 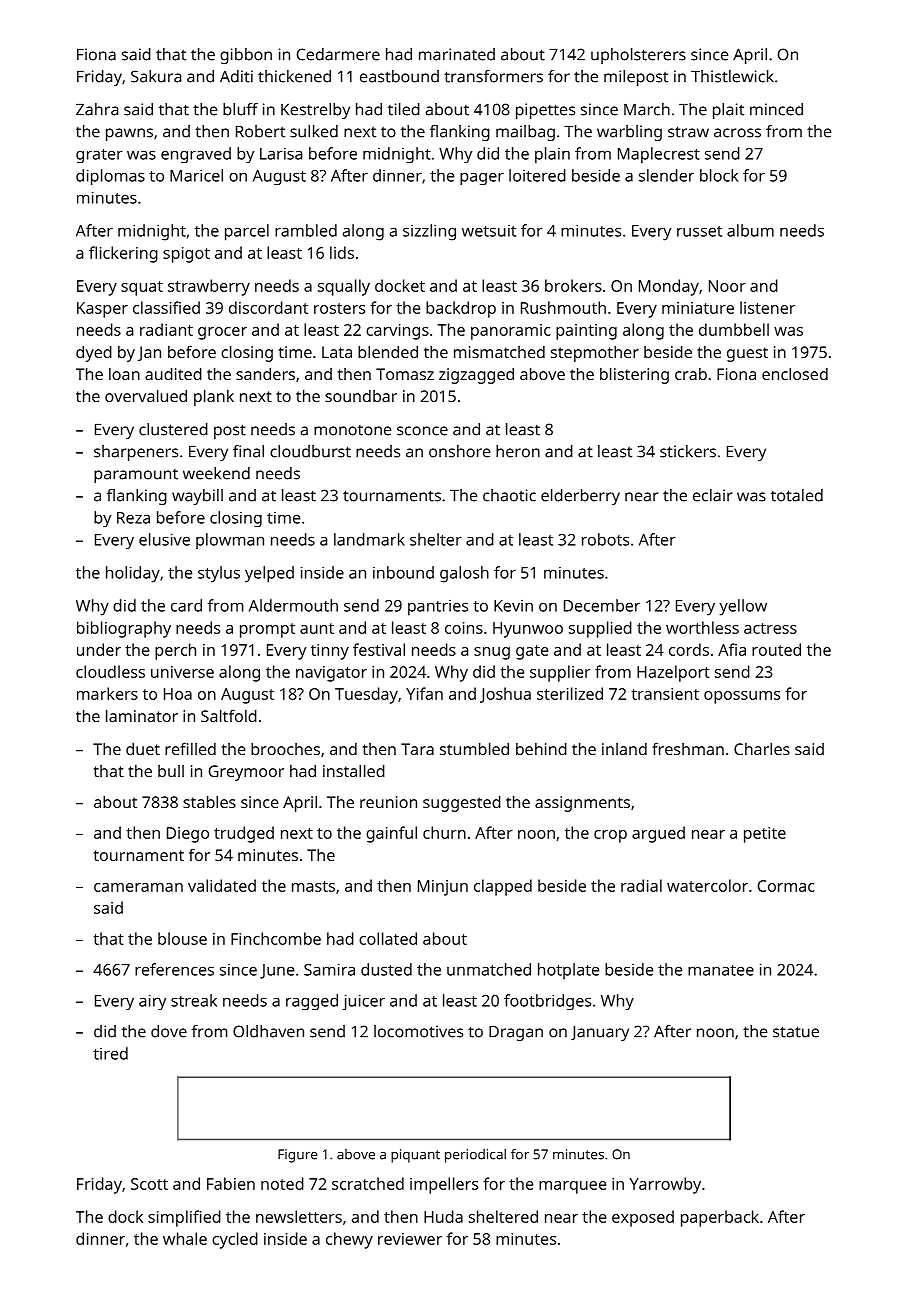 I want to click on holiday, so click(x=133, y=574).
